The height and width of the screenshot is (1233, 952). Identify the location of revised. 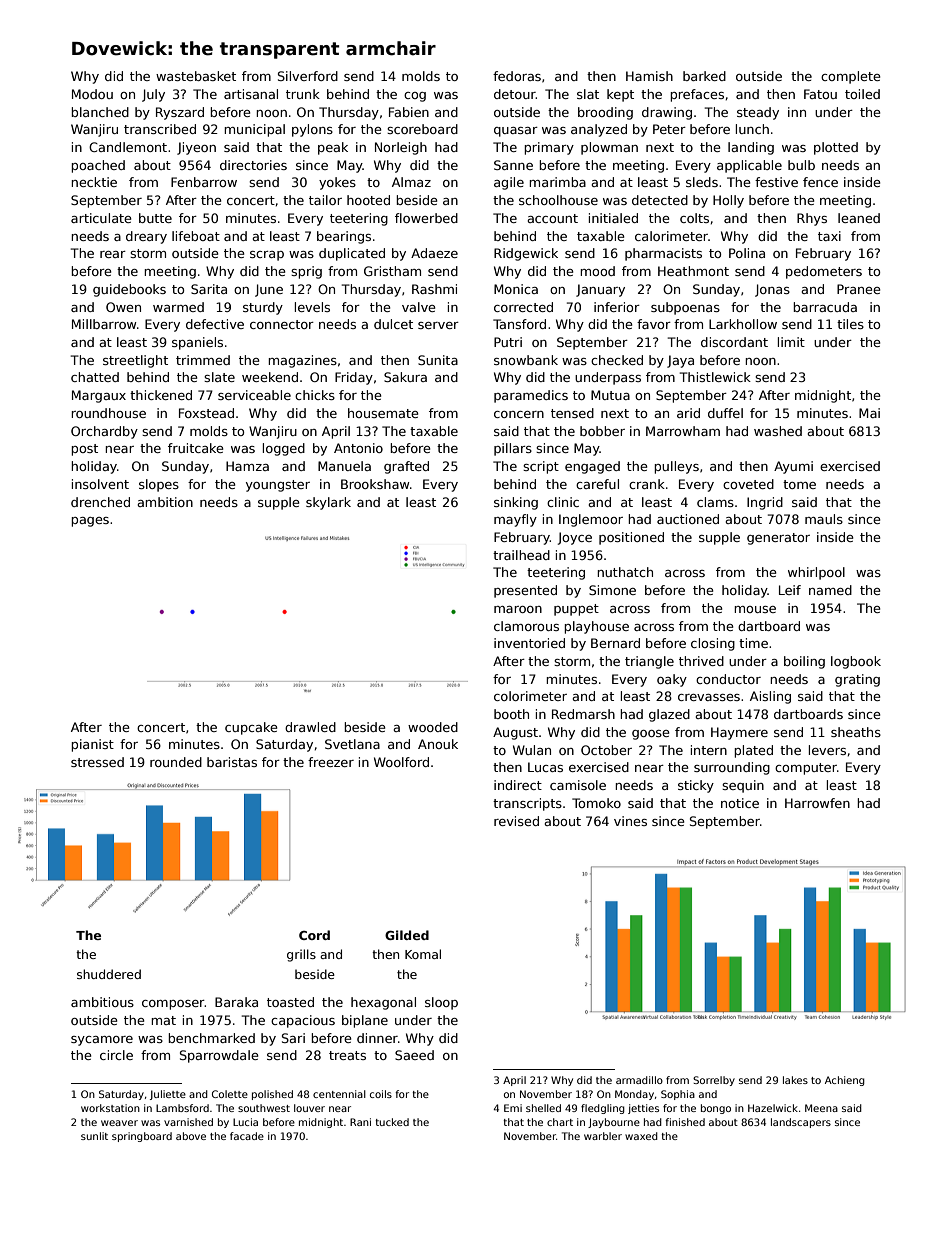
(516, 821).
